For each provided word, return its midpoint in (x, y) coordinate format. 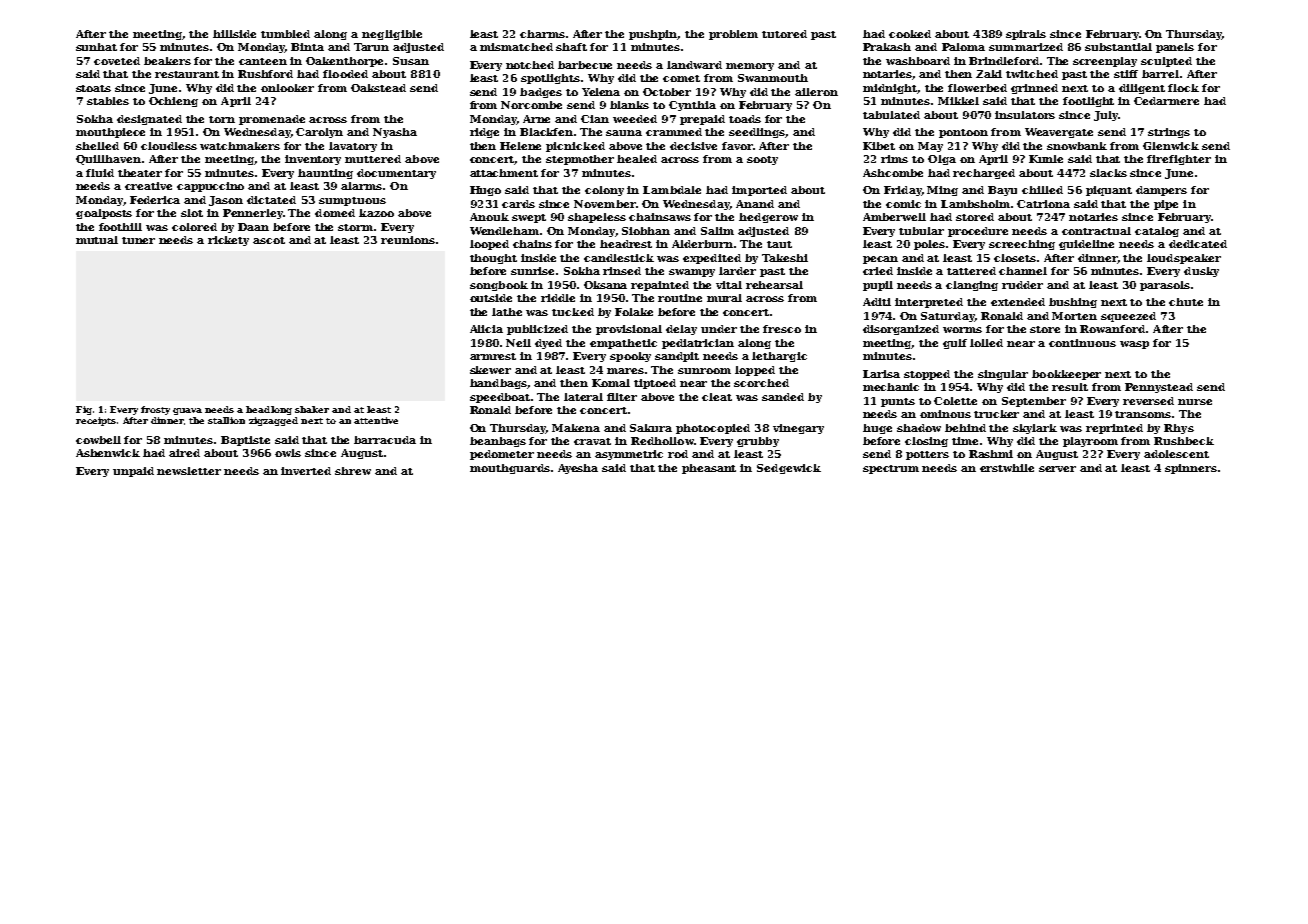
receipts (96, 421)
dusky (1201, 272)
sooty (762, 160)
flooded (345, 74)
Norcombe (531, 105)
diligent (1142, 89)
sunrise (532, 271)
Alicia (486, 329)
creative (148, 186)
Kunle (1046, 159)
